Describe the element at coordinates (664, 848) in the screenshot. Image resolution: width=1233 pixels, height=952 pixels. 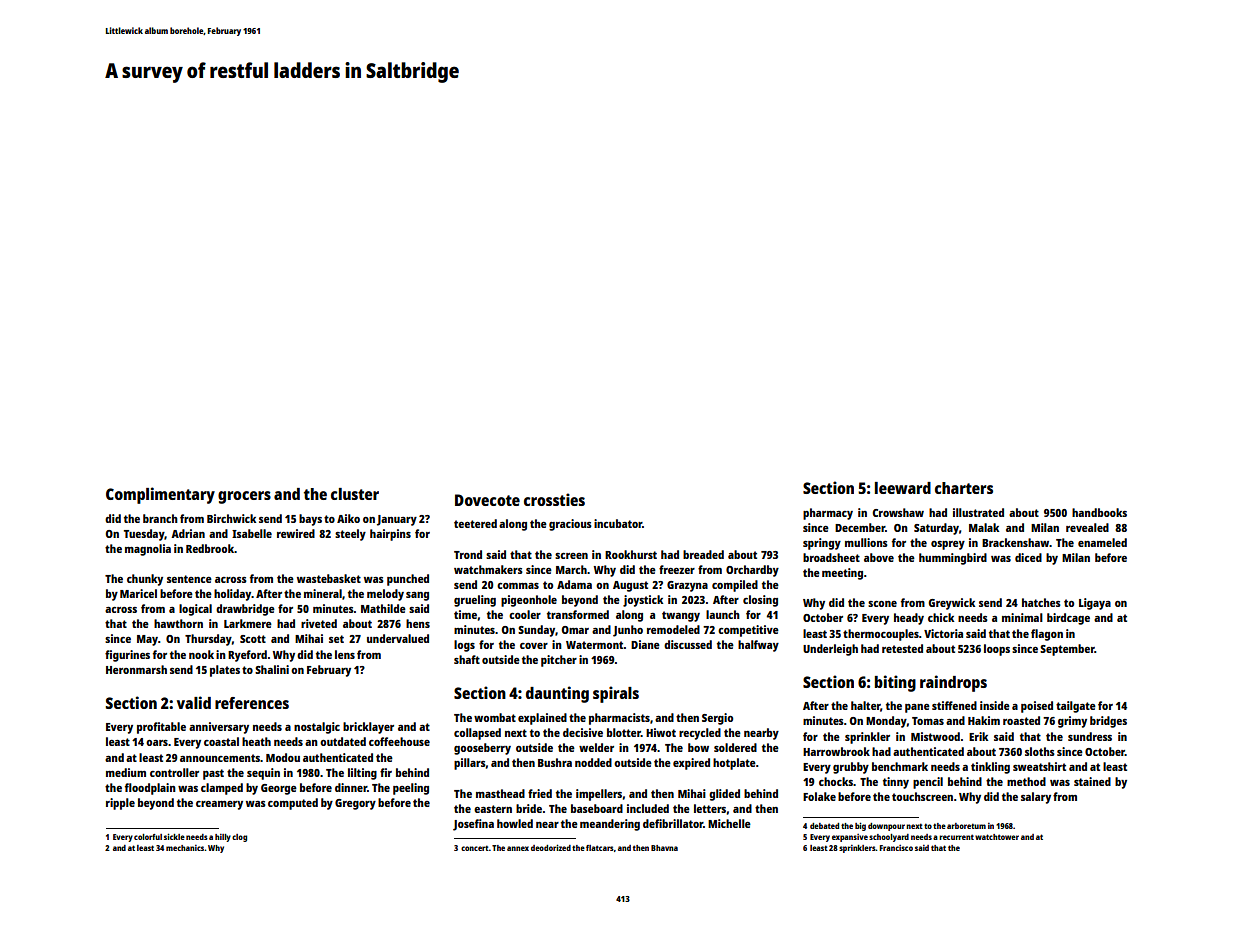
I see `Bhavna` at that location.
